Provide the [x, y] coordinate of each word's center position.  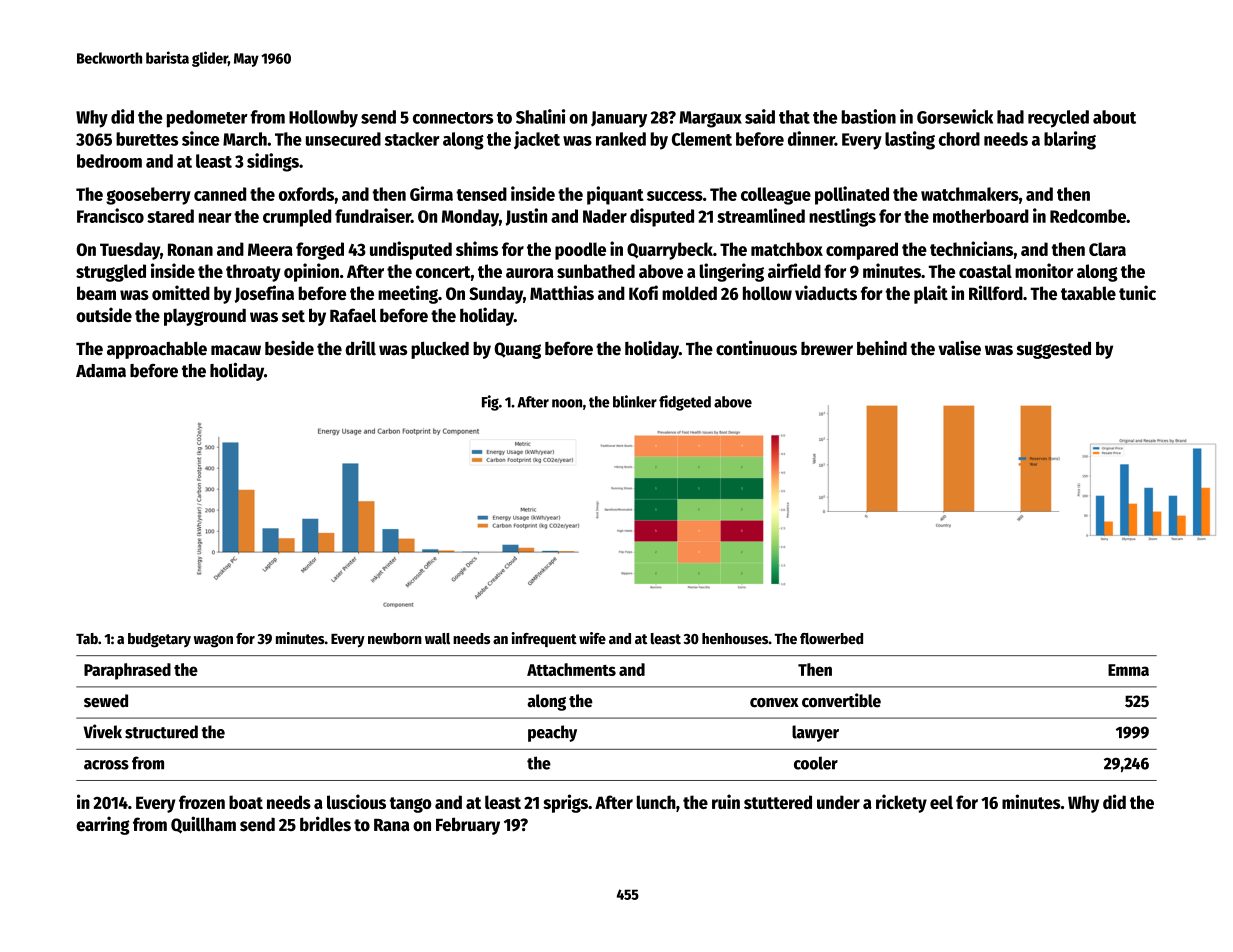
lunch [656, 802]
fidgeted [685, 403]
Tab [87, 638]
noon [567, 403]
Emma [1128, 670]
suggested [1054, 350]
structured [161, 732]
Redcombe [1088, 216]
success [675, 196]
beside [289, 348]
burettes [147, 139]
